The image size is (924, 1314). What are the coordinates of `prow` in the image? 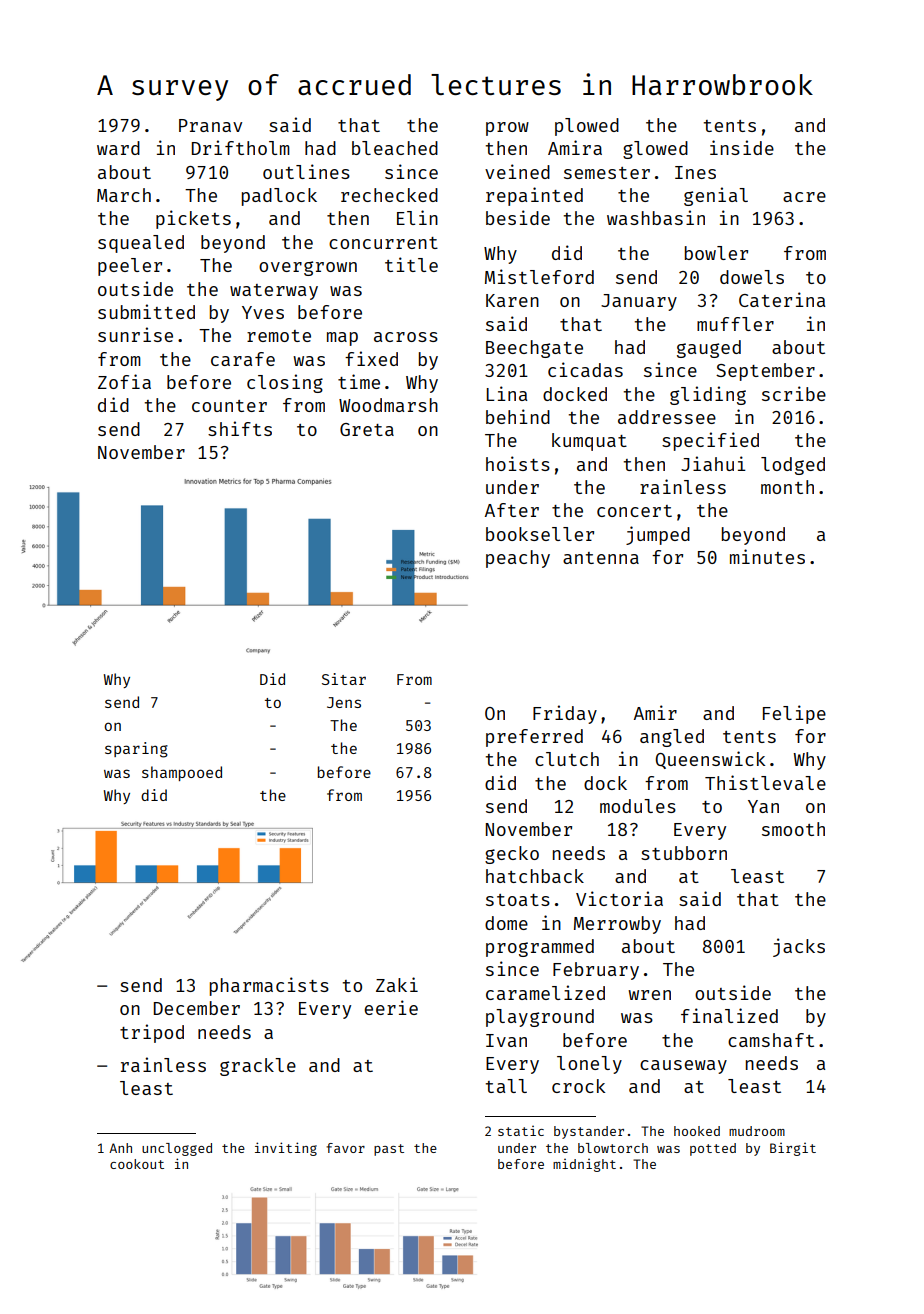 It's located at (507, 129).
